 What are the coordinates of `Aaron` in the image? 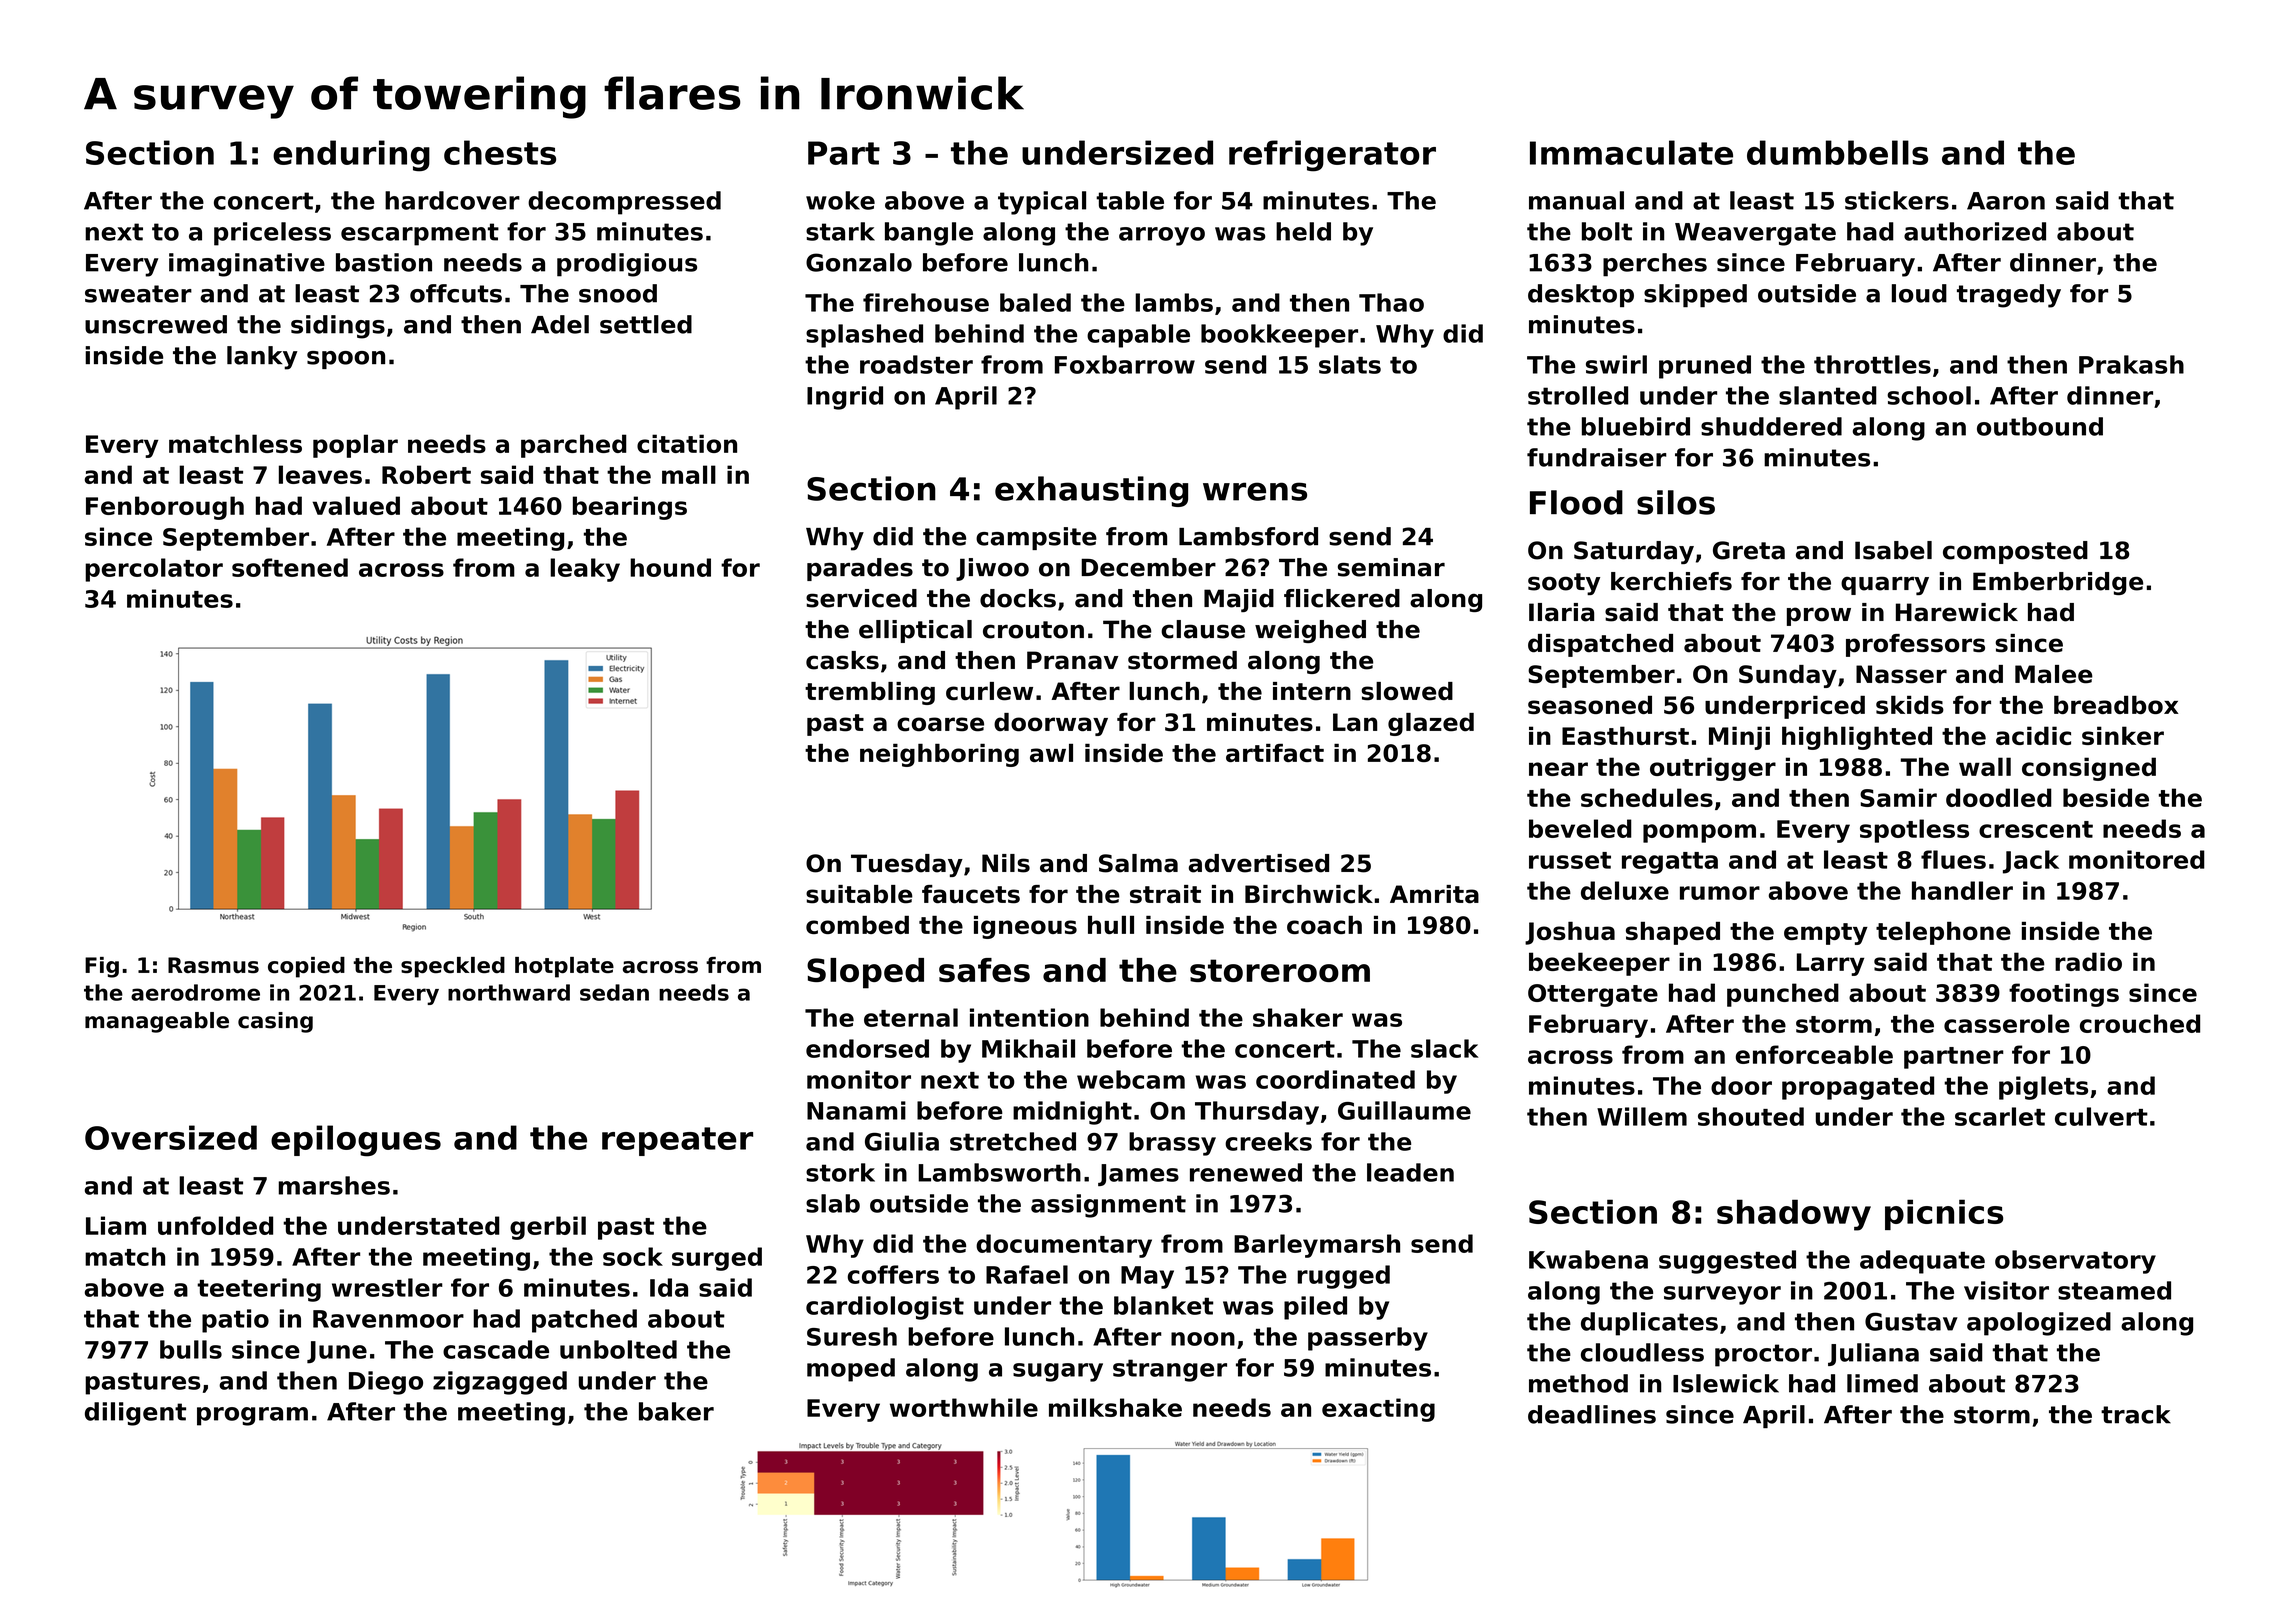 It's located at (2006, 201).
